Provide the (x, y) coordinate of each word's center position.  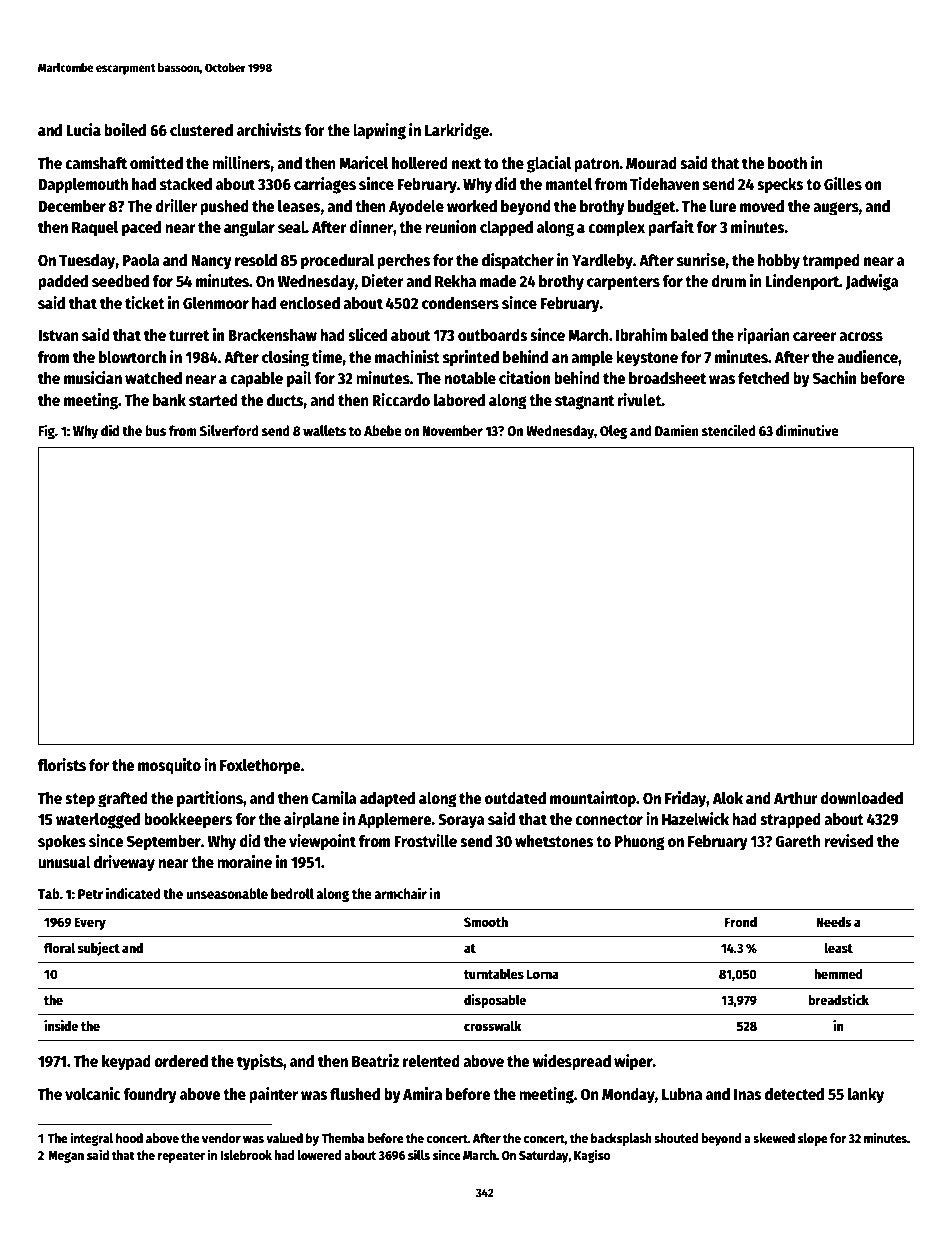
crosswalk (492, 1025)
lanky (866, 1096)
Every (90, 923)
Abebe (383, 430)
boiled (125, 130)
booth (787, 163)
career (815, 337)
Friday (685, 799)
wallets (324, 430)
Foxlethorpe (260, 767)
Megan (66, 1157)
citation (524, 378)
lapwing (379, 131)
